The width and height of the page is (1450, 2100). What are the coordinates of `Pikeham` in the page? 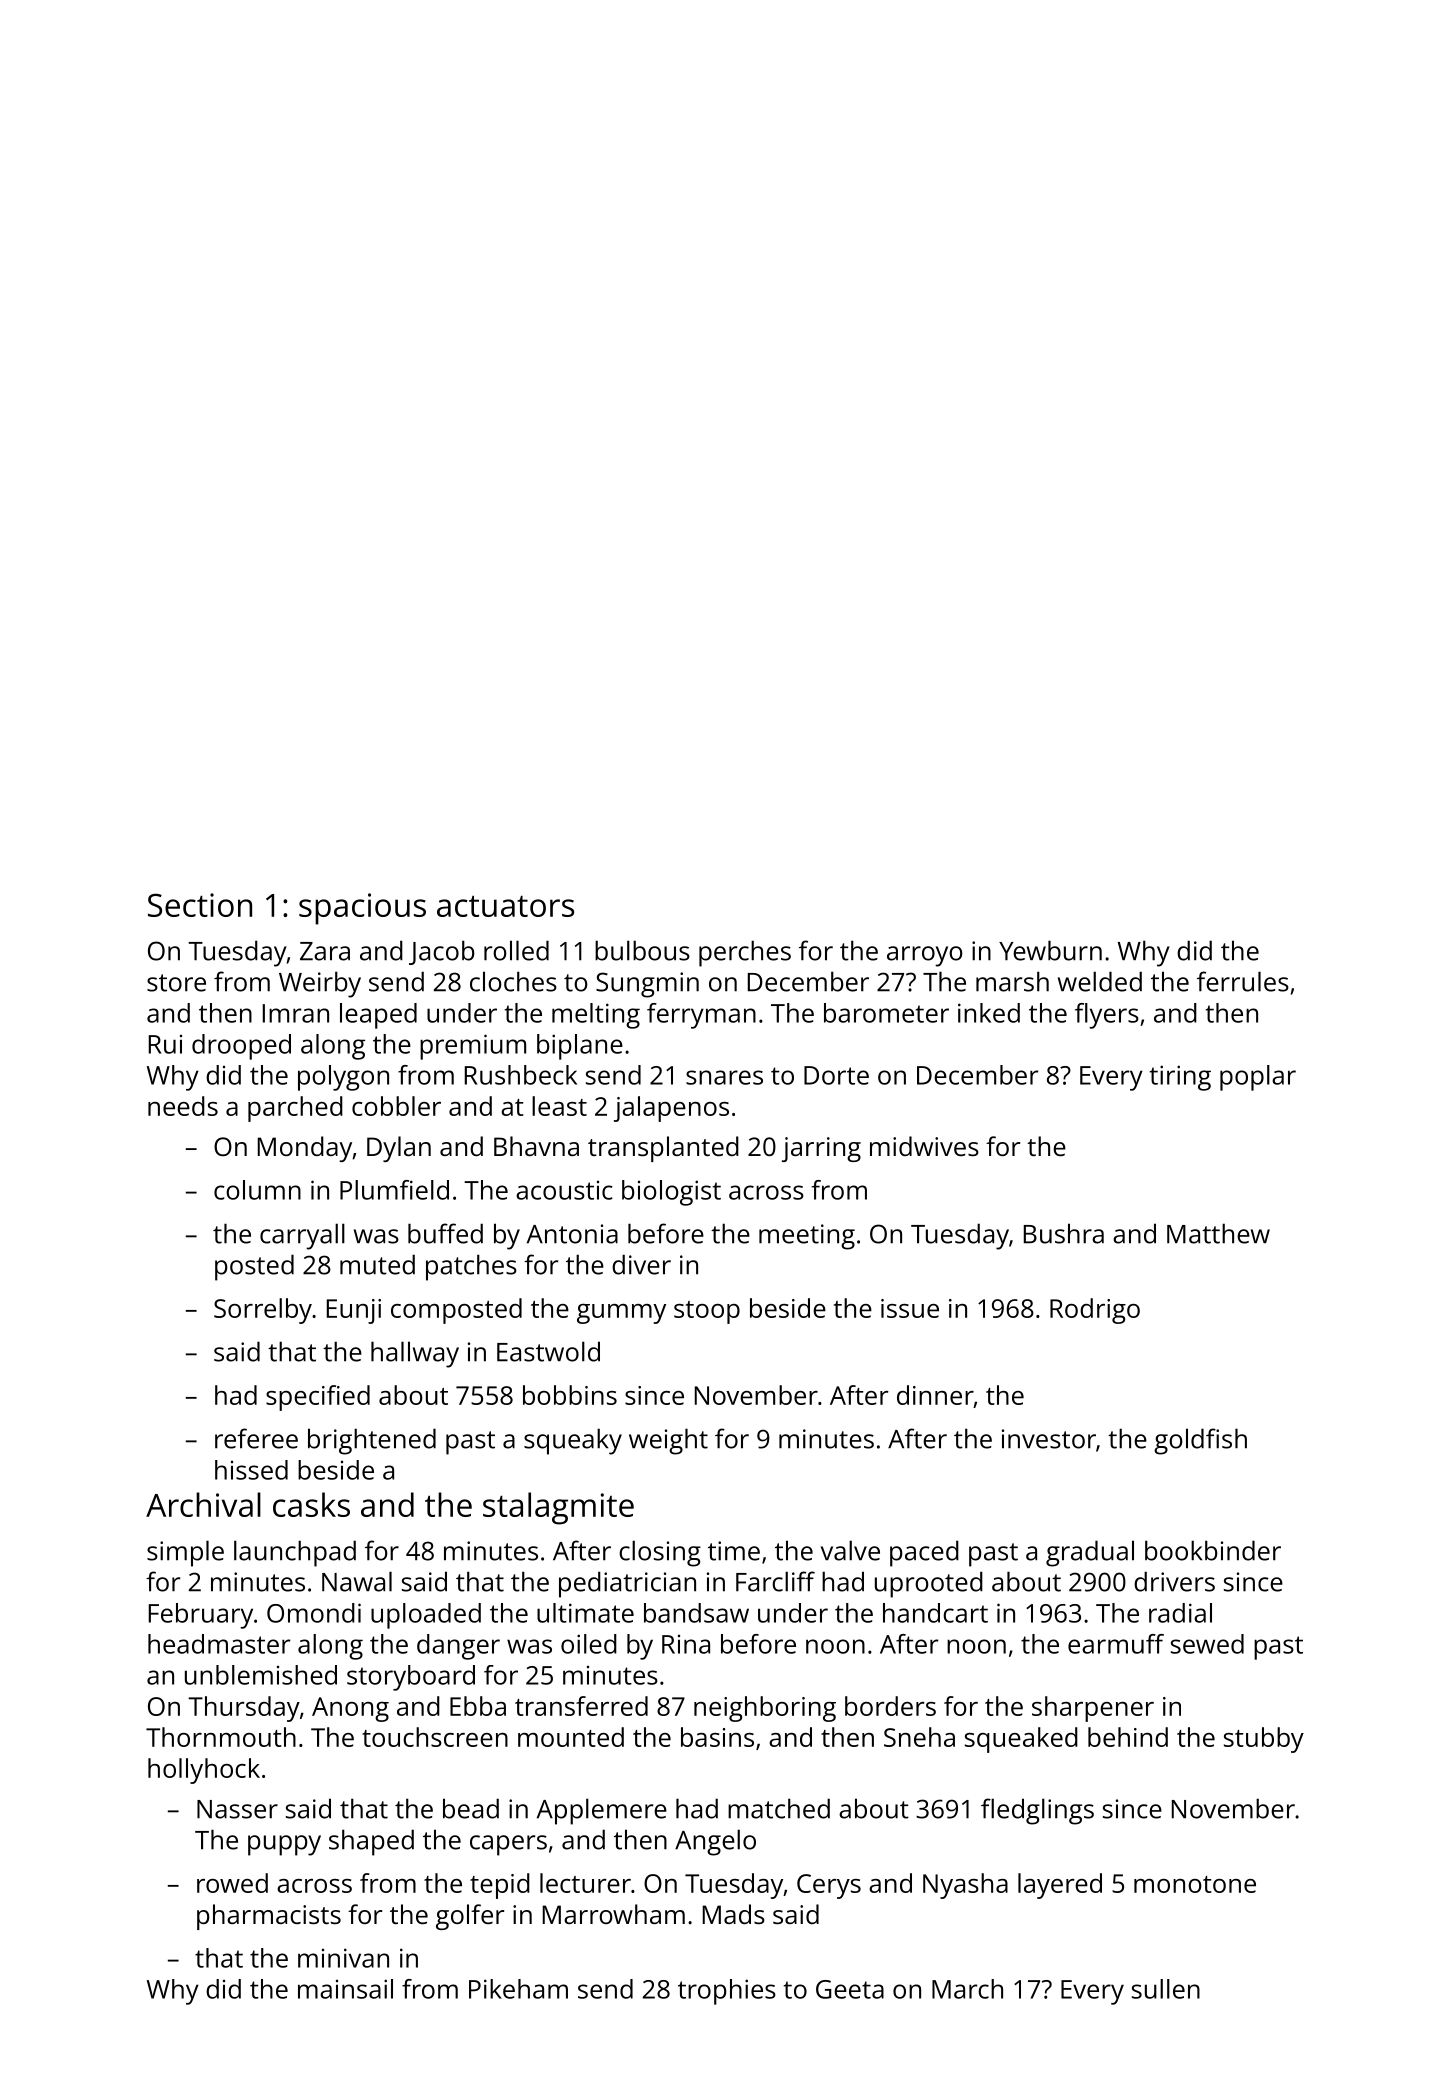 It's located at (518, 1989).
